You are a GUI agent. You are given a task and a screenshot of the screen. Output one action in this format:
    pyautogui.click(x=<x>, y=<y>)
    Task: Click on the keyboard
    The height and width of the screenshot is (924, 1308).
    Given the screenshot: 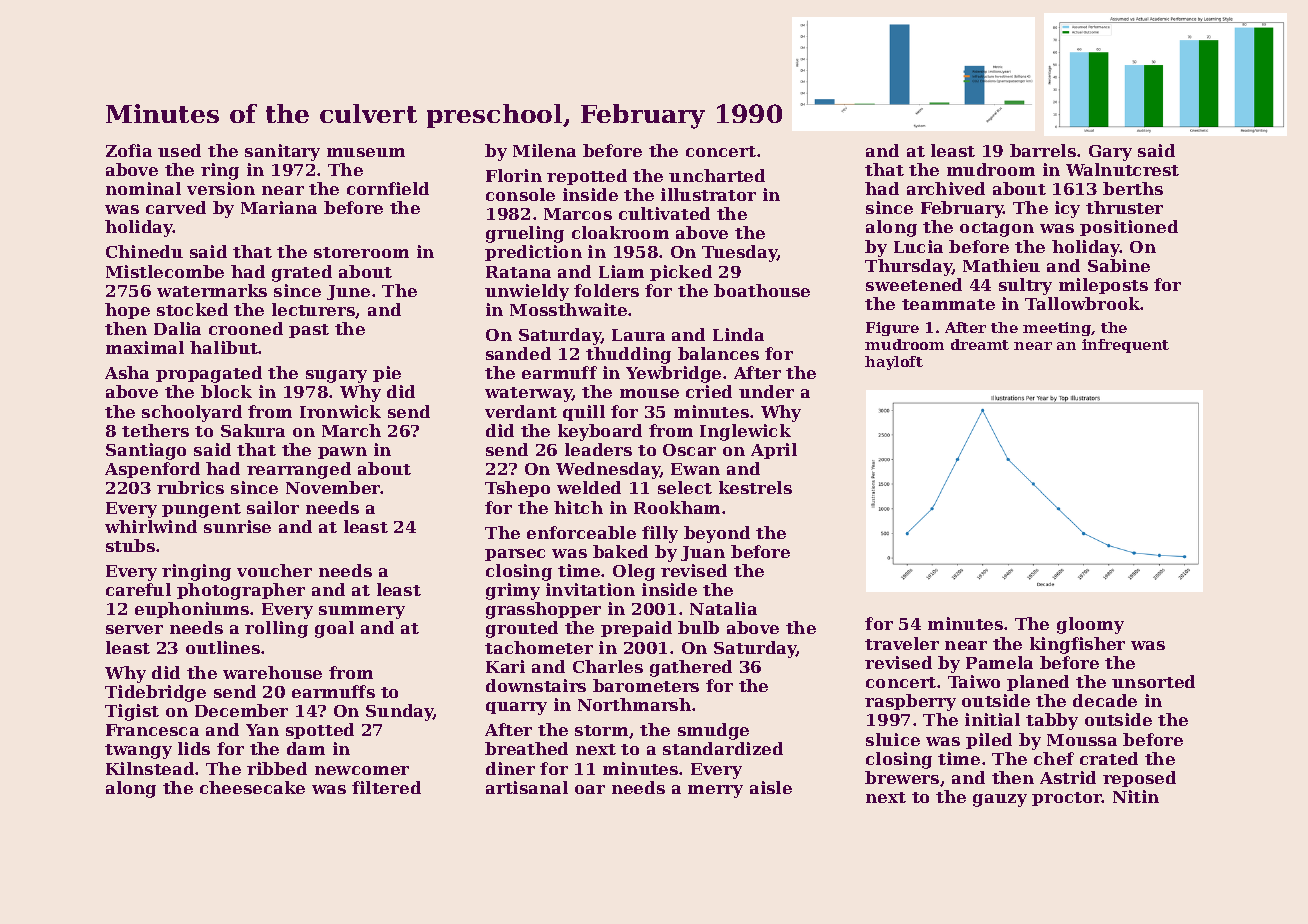 What is the action you would take?
    pyautogui.click(x=600, y=432)
